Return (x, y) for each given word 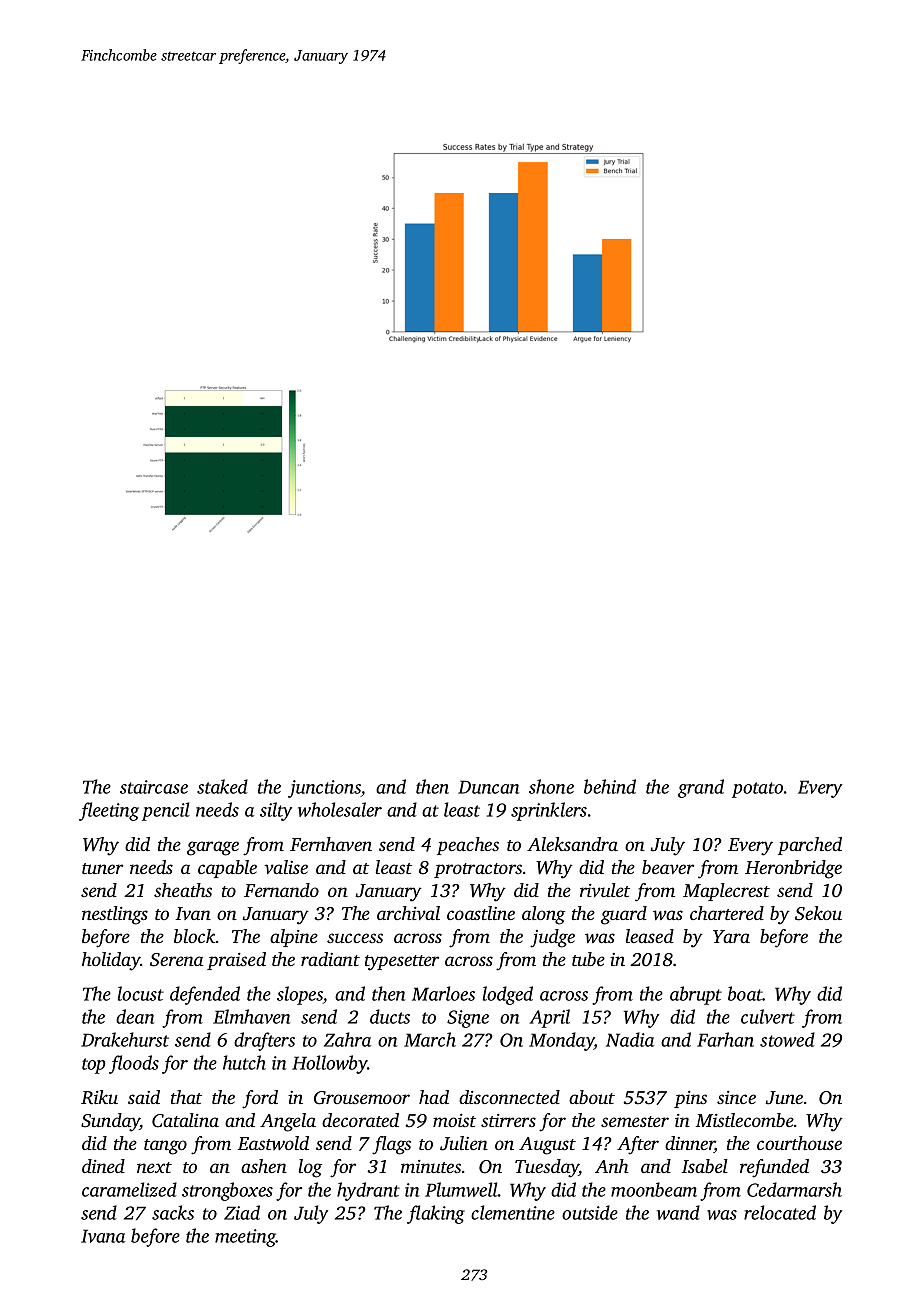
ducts (390, 1016)
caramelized (129, 1189)
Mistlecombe (745, 1120)
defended (205, 995)
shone (551, 786)
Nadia (630, 1039)
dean (135, 1016)
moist (454, 1120)
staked (222, 786)
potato (757, 790)
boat (745, 993)
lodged (508, 995)
